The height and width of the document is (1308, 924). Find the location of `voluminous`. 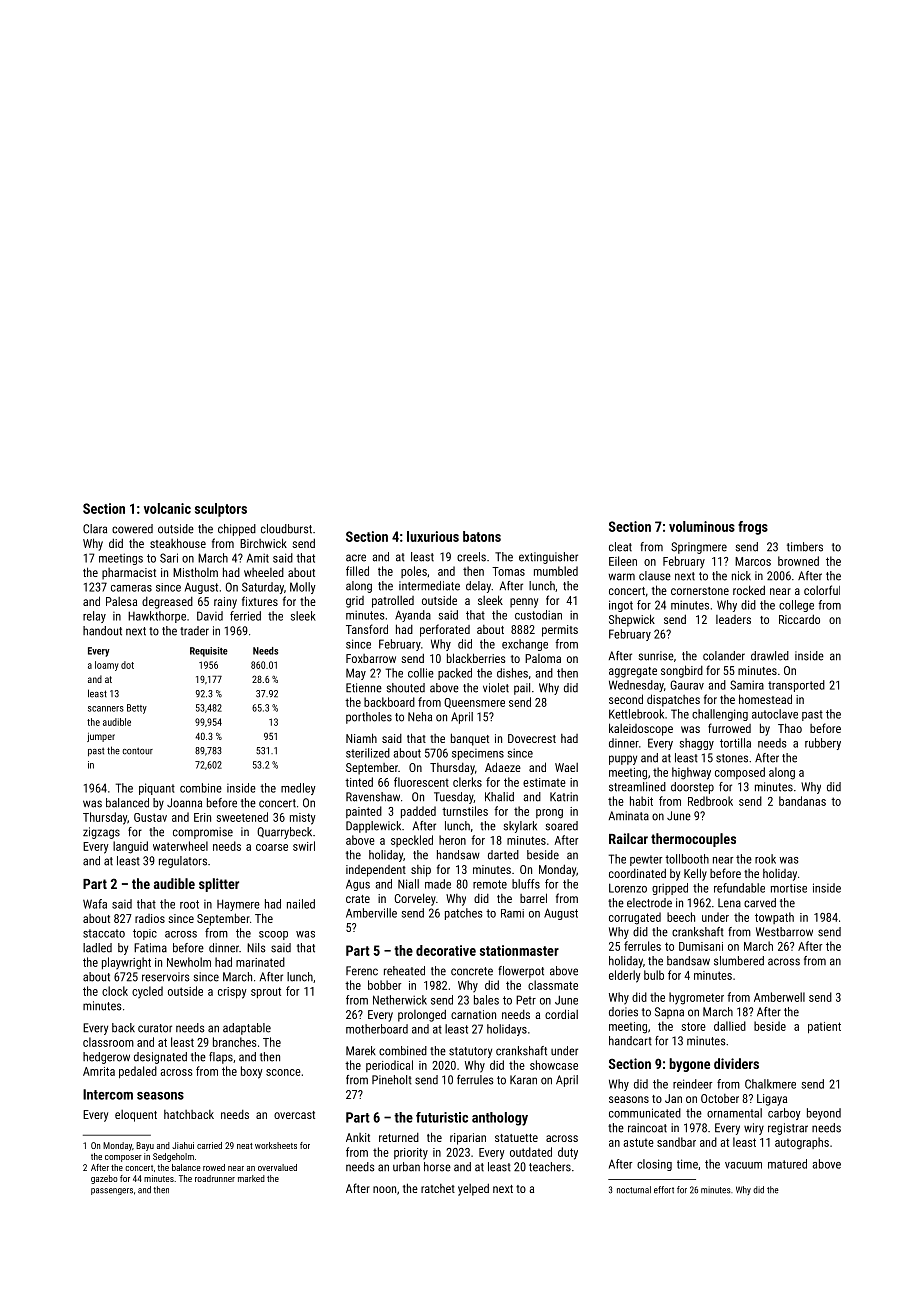

voluminous is located at coordinates (702, 526).
